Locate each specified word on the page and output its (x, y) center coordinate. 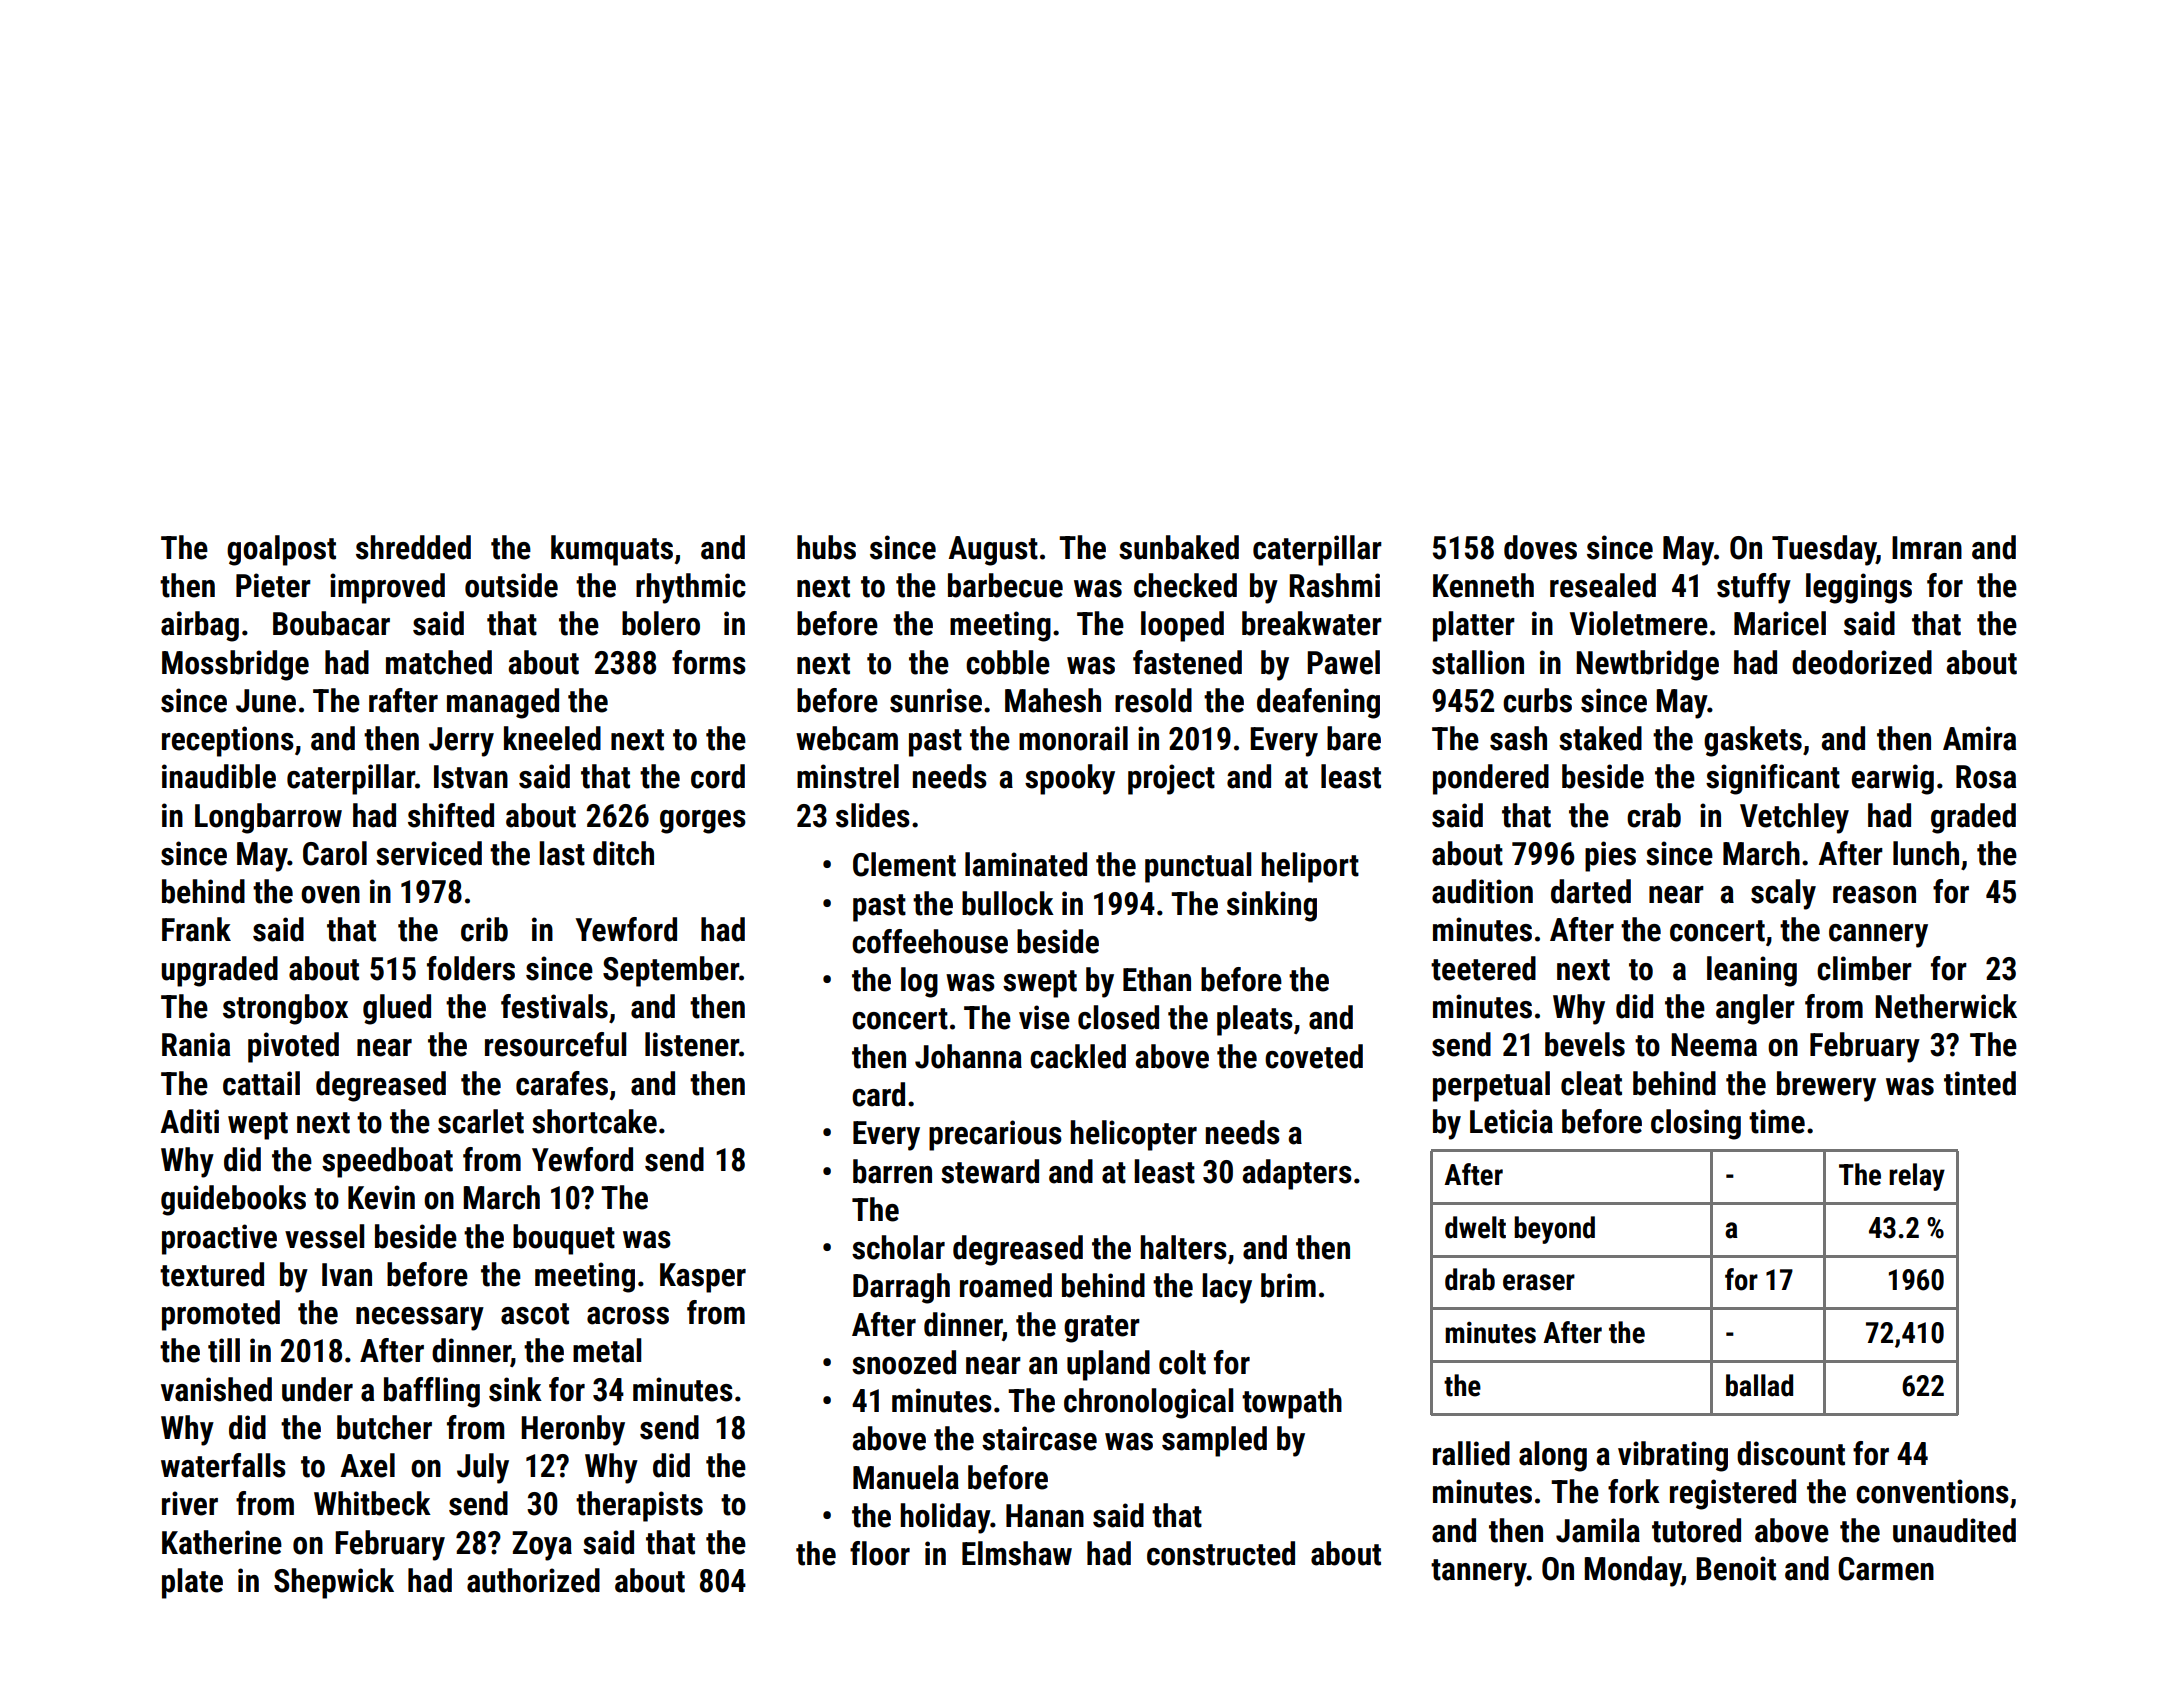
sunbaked (1179, 547)
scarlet (481, 1121)
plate (192, 1583)
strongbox (285, 1009)
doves (1540, 547)
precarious (995, 1135)
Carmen (1886, 1569)
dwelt (1475, 1227)
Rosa (1986, 777)
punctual (1198, 867)
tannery (1479, 1573)
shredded (413, 547)
